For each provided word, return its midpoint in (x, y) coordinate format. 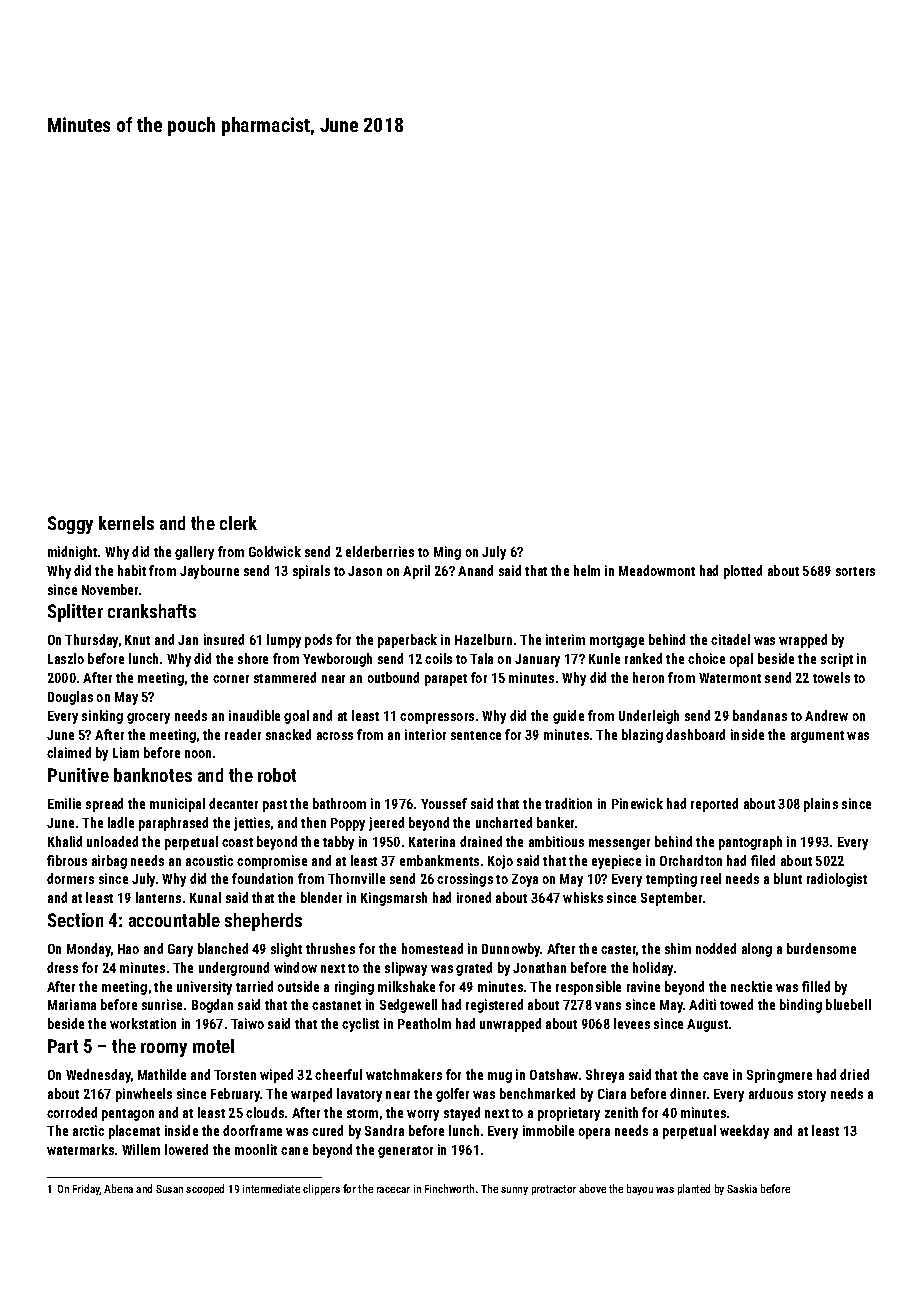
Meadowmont (657, 570)
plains (821, 805)
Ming (447, 553)
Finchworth (449, 1188)
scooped (205, 1189)
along (757, 950)
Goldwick (275, 551)
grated (474, 969)
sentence (476, 735)
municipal (177, 805)
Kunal (205, 897)
